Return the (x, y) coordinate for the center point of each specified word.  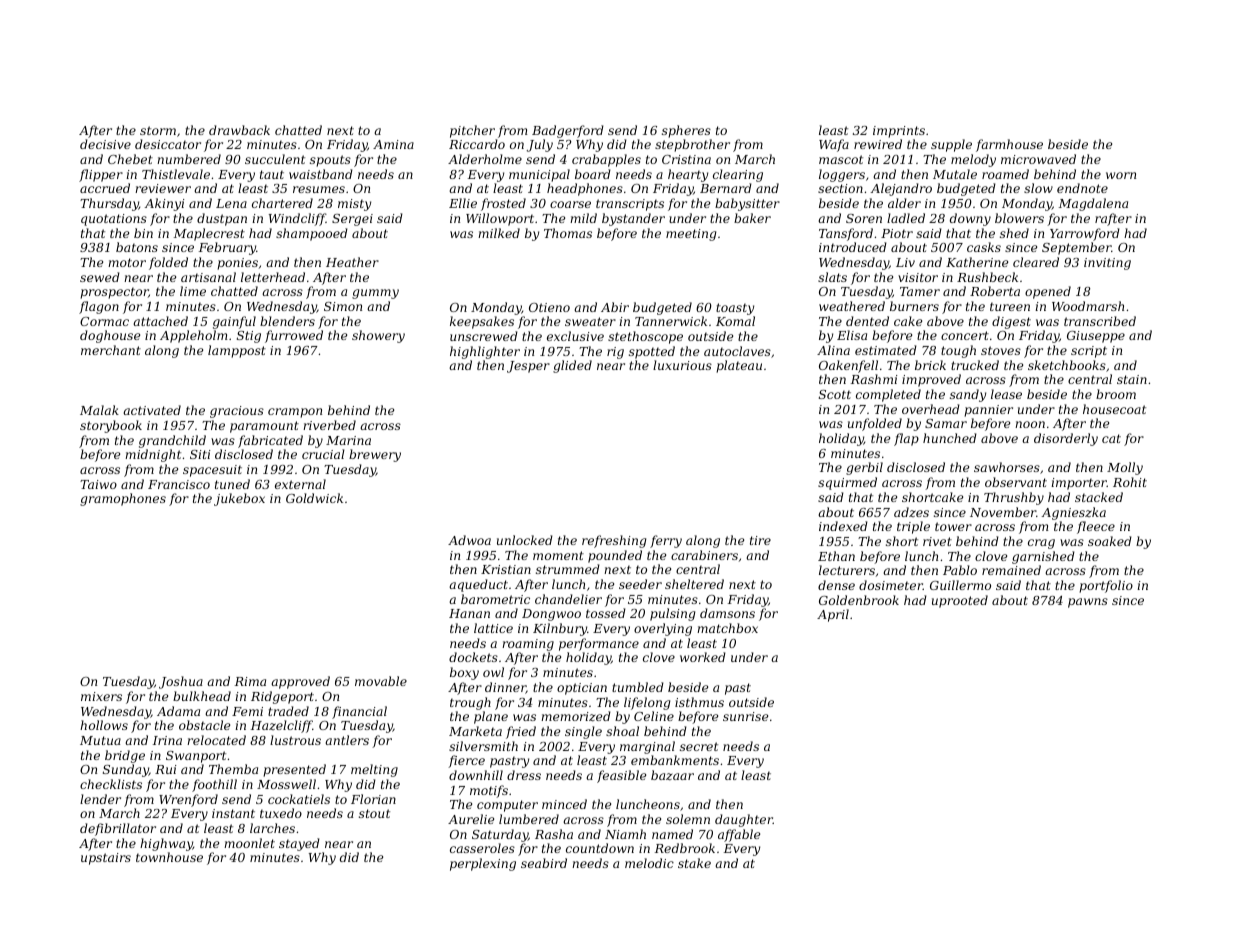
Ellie (463, 203)
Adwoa (469, 540)
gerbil (864, 468)
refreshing (614, 541)
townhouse (169, 857)
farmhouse (1009, 145)
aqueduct (478, 585)
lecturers (847, 570)
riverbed (329, 425)
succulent (275, 159)
